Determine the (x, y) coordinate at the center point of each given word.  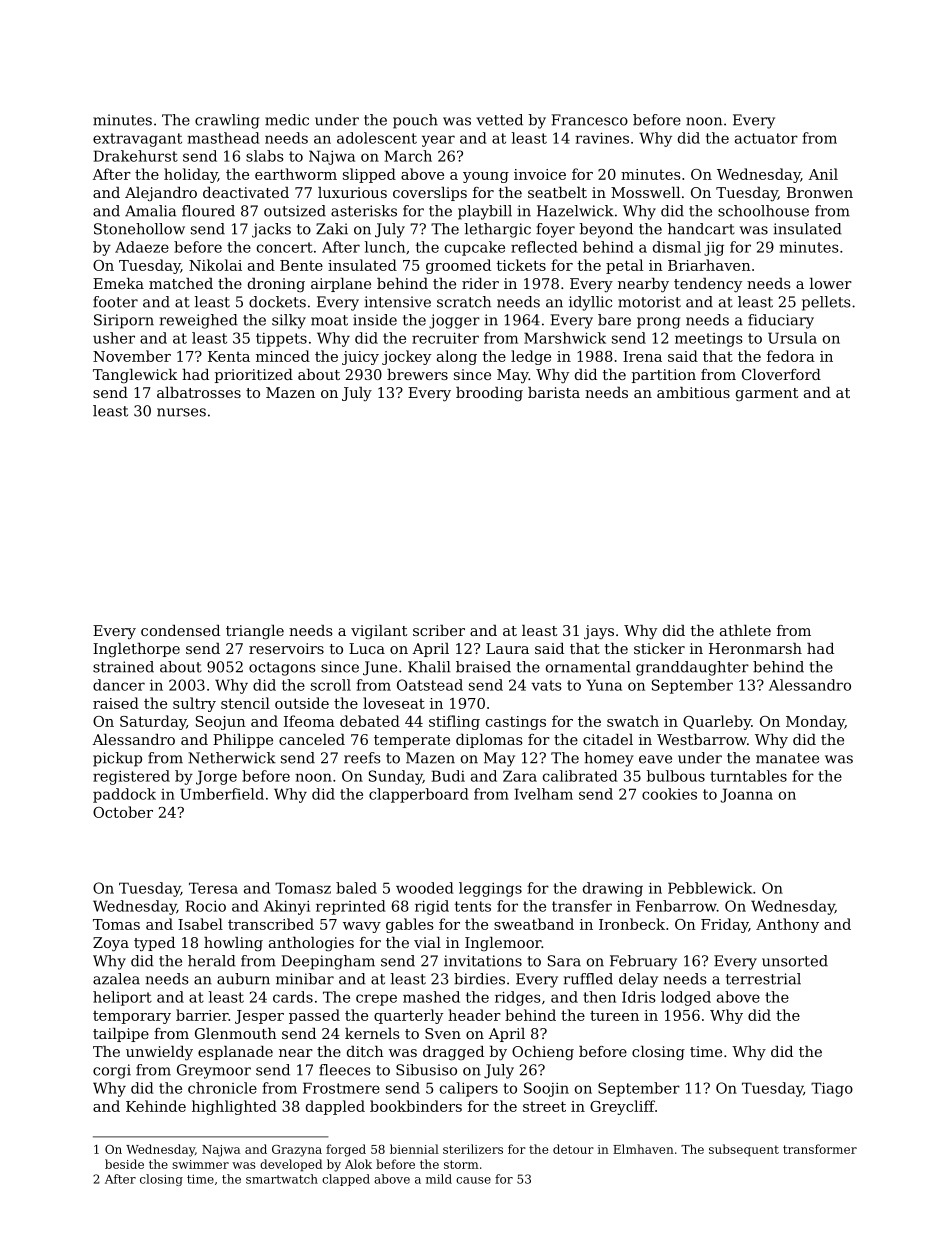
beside (124, 1164)
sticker (659, 648)
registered (131, 777)
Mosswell (645, 192)
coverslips (430, 194)
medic (287, 120)
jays (599, 632)
